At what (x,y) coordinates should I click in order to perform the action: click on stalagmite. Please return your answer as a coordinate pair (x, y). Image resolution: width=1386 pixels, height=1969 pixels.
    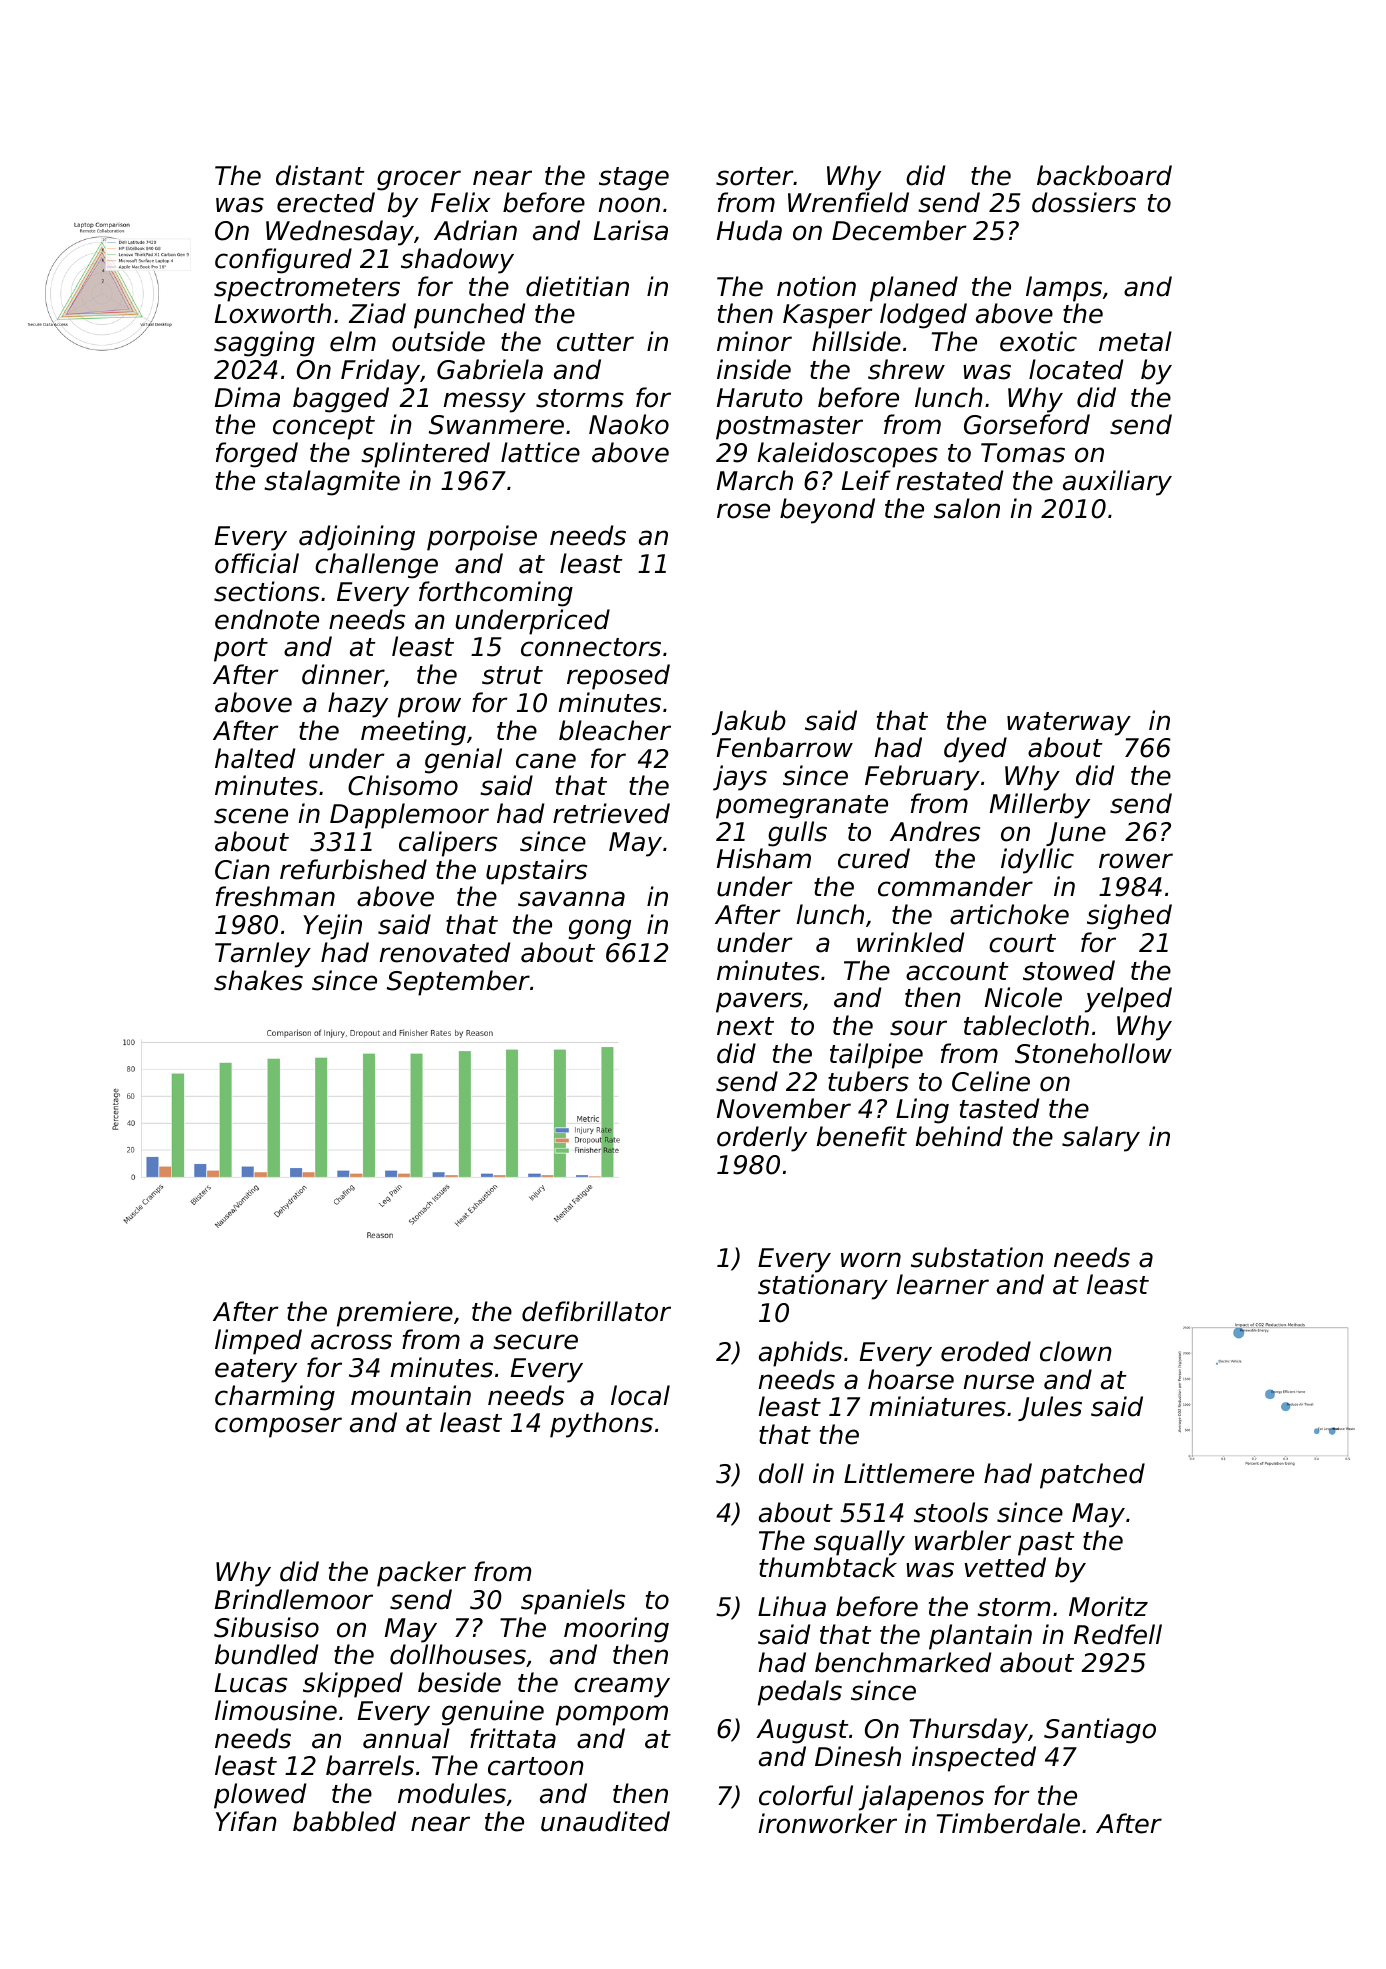
    Looking at the image, I should click on (332, 483).
